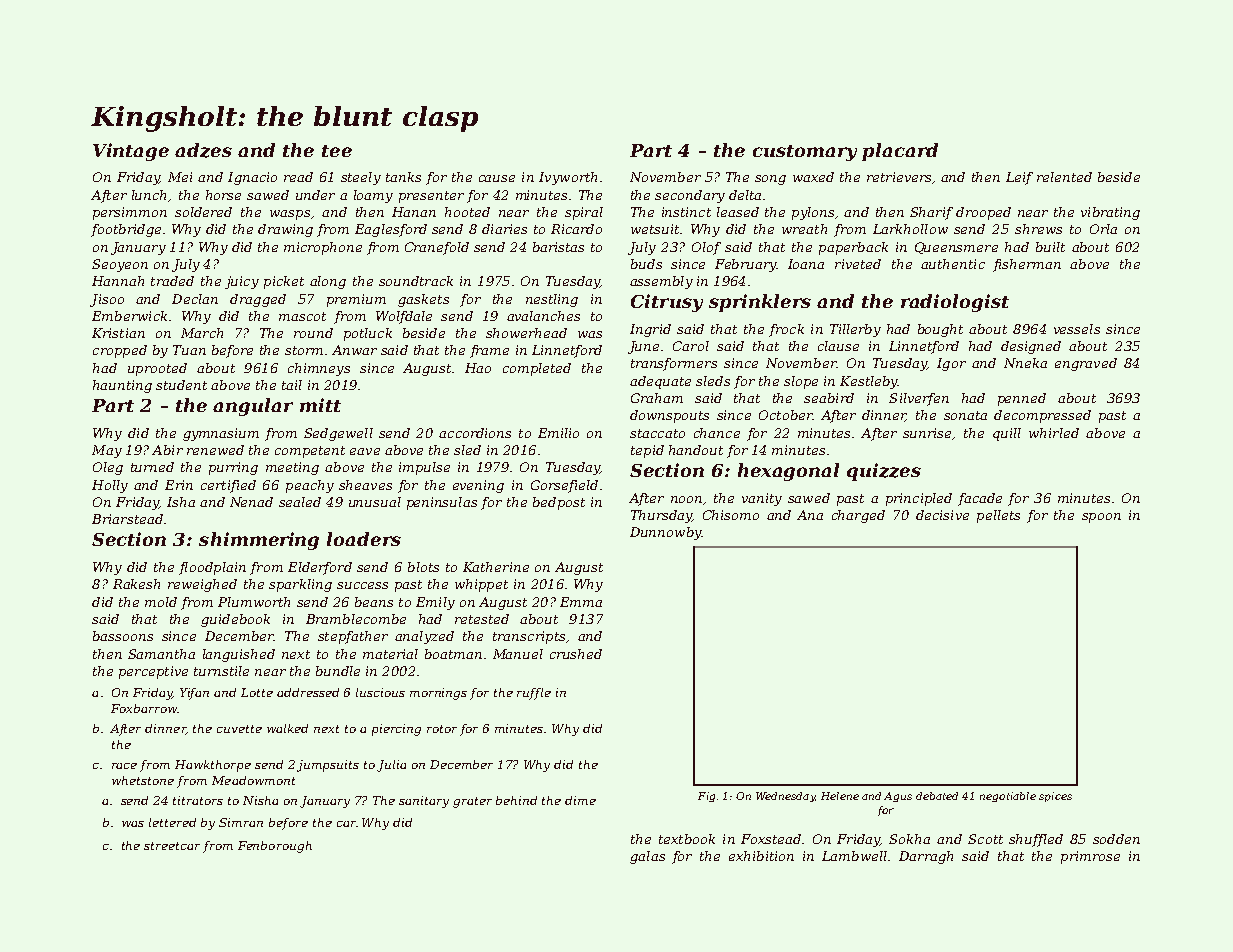 The height and width of the document is (952, 1233). What do you see at coordinates (239, 655) in the document?
I see `languished` at bounding box center [239, 655].
